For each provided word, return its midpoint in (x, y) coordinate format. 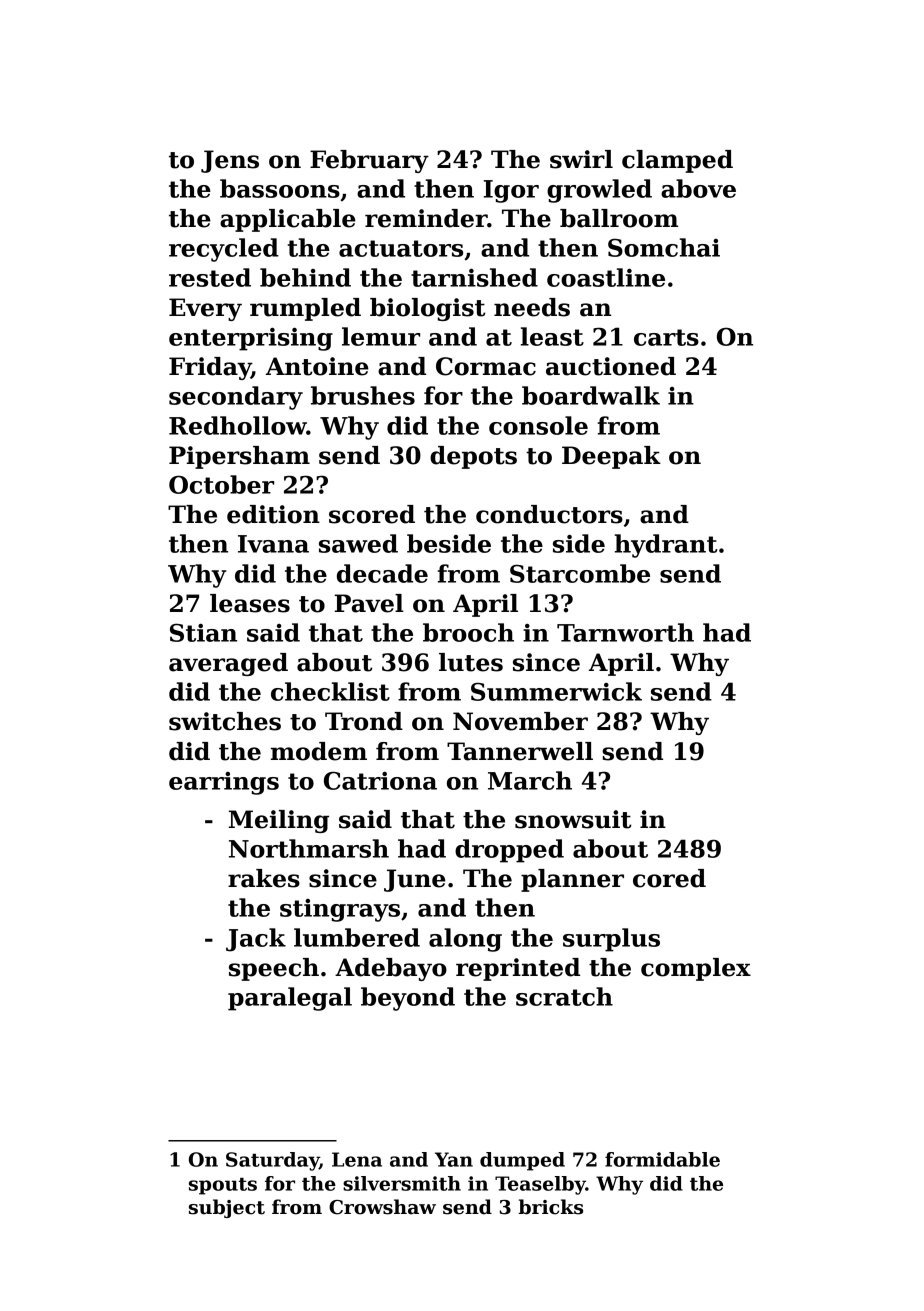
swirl (581, 159)
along (465, 940)
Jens (230, 161)
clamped (677, 161)
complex (696, 969)
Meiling (279, 821)
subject (227, 1208)
